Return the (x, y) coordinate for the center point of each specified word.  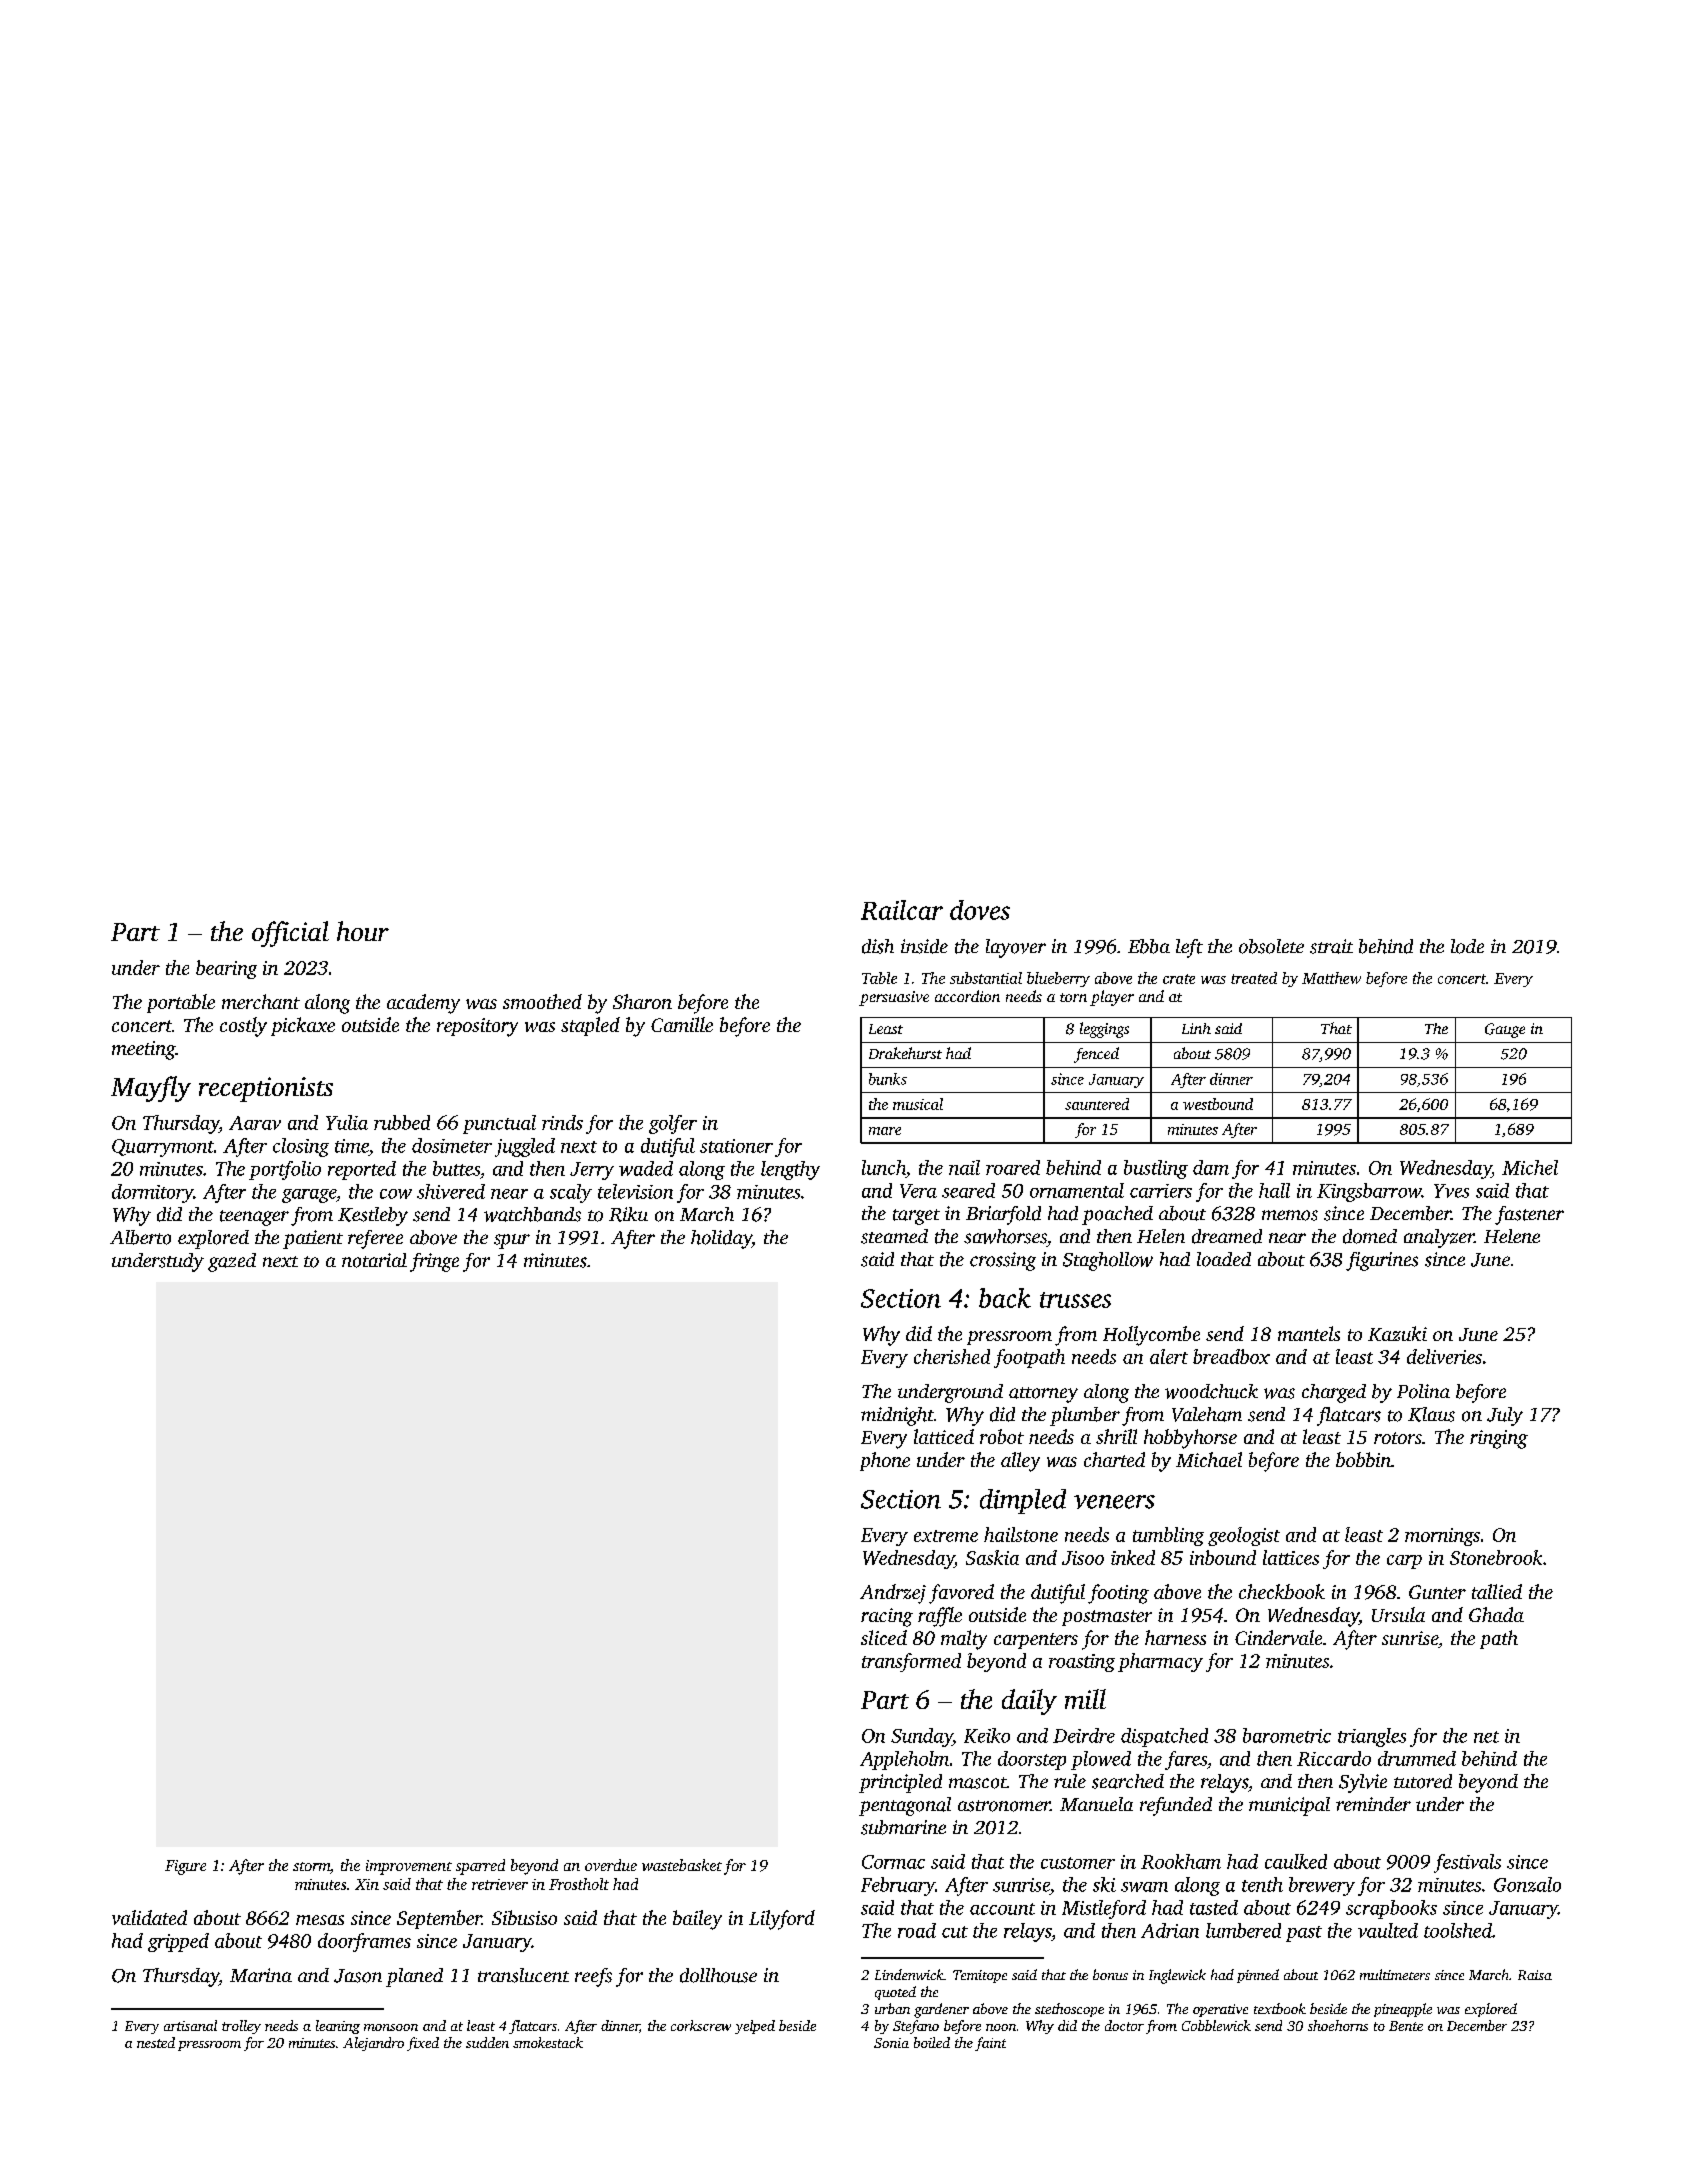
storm (311, 1866)
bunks (888, 1079)
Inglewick (1177, 1976)
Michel (1530, 1167)
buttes (456, 1168)
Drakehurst (905, 1053)
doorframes (364, 1942)
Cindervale (1278, 1637)
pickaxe (303, 1026)
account (1002, 1909)
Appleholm (904, 1760)
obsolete (1271, 946)
